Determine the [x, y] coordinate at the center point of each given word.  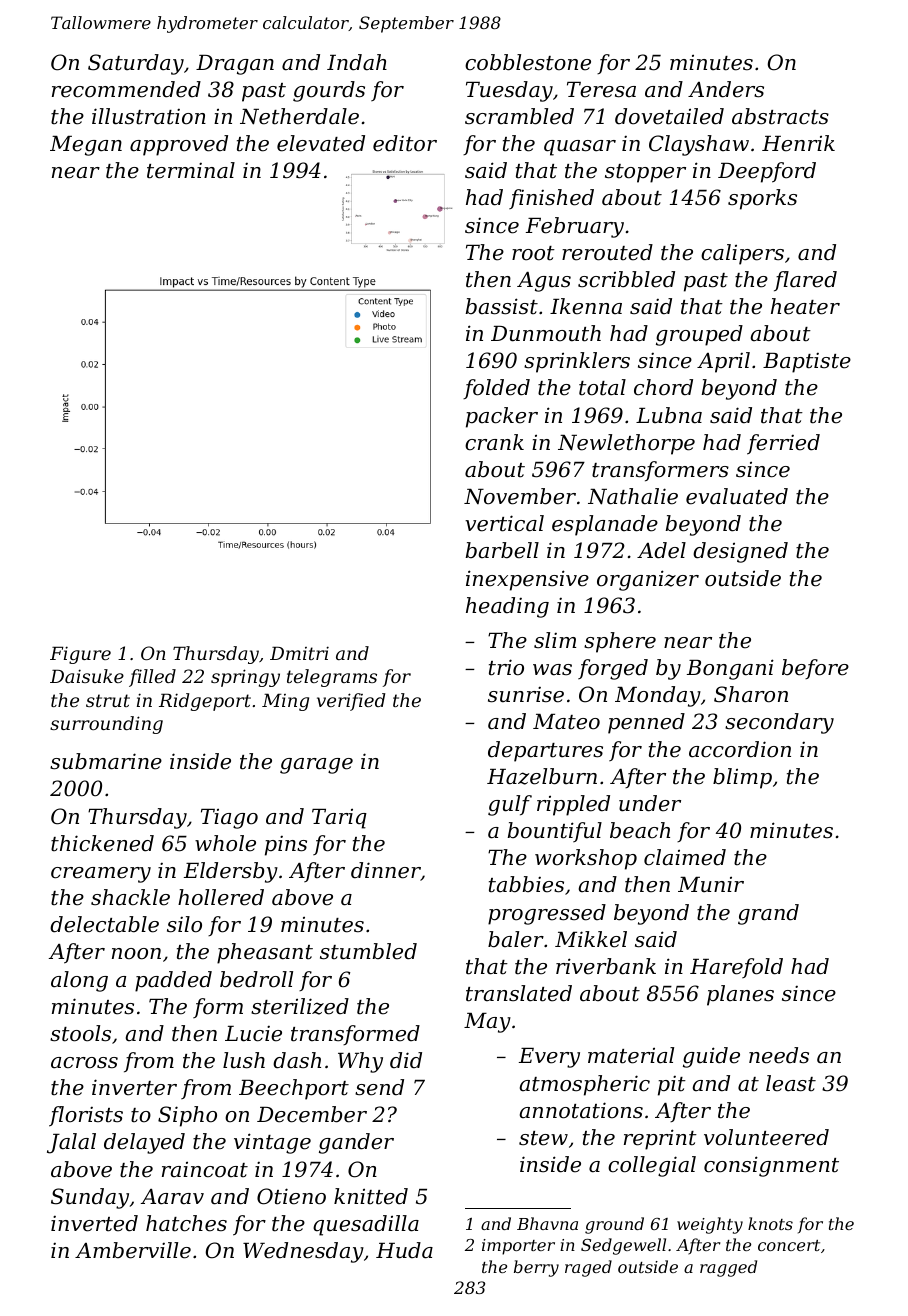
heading [507, 607]
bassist [502, 306]
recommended [126, 89]
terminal [191, 170]
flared [805, 281]
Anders [726, 89]
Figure [80, 655]
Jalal [71, 1143]
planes [740, 995]
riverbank [606, 966]
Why [360, 1062]
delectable [104, 924]
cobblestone [528, 62]
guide [711, 1057]
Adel [661, 550]
